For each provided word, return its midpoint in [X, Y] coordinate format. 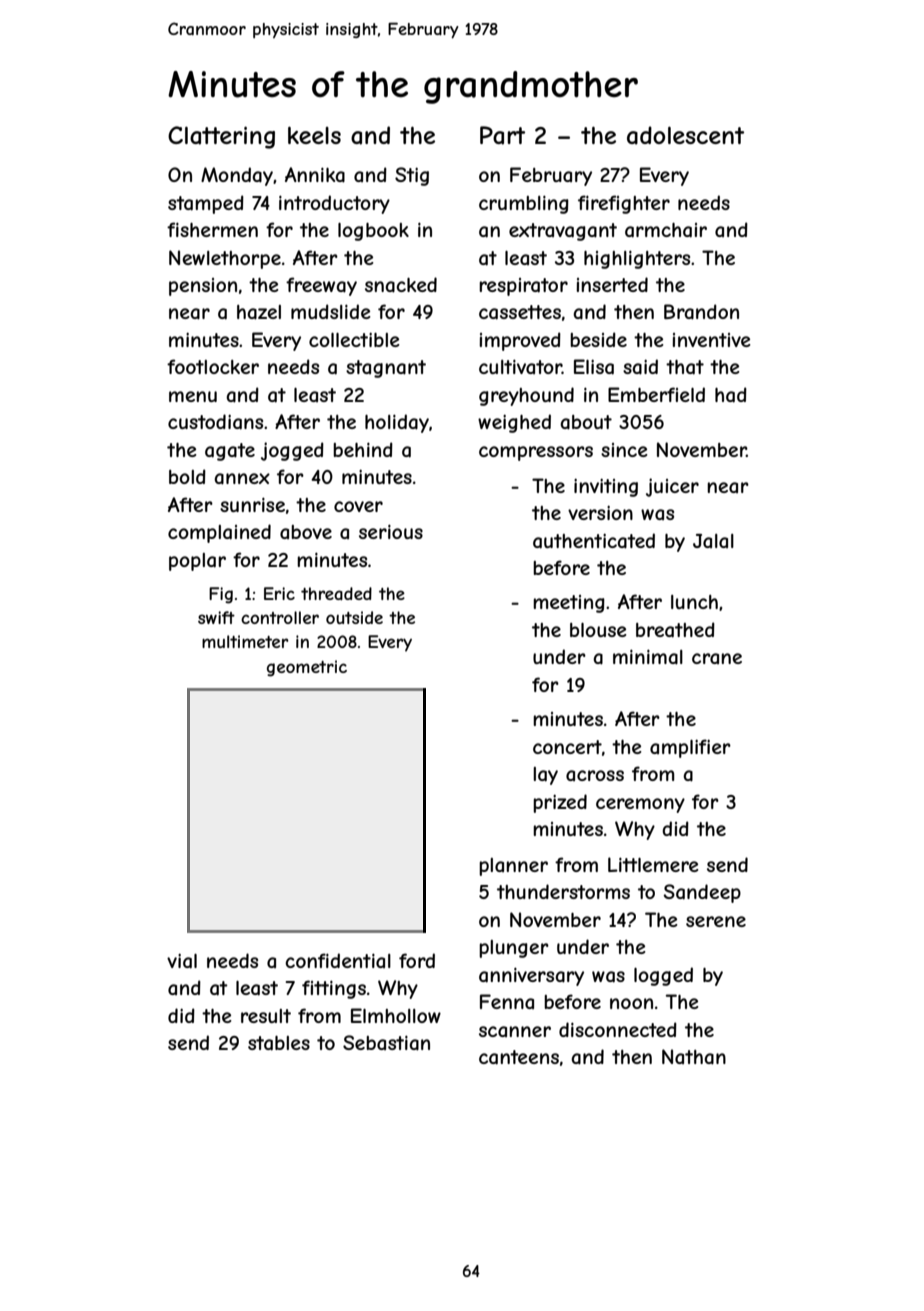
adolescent [685, 135]
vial [182, 961]
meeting [569, 604]
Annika [315, 175]
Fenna [507, 1001]
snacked [401, 285]
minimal [648, 657]
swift [216, 617]
